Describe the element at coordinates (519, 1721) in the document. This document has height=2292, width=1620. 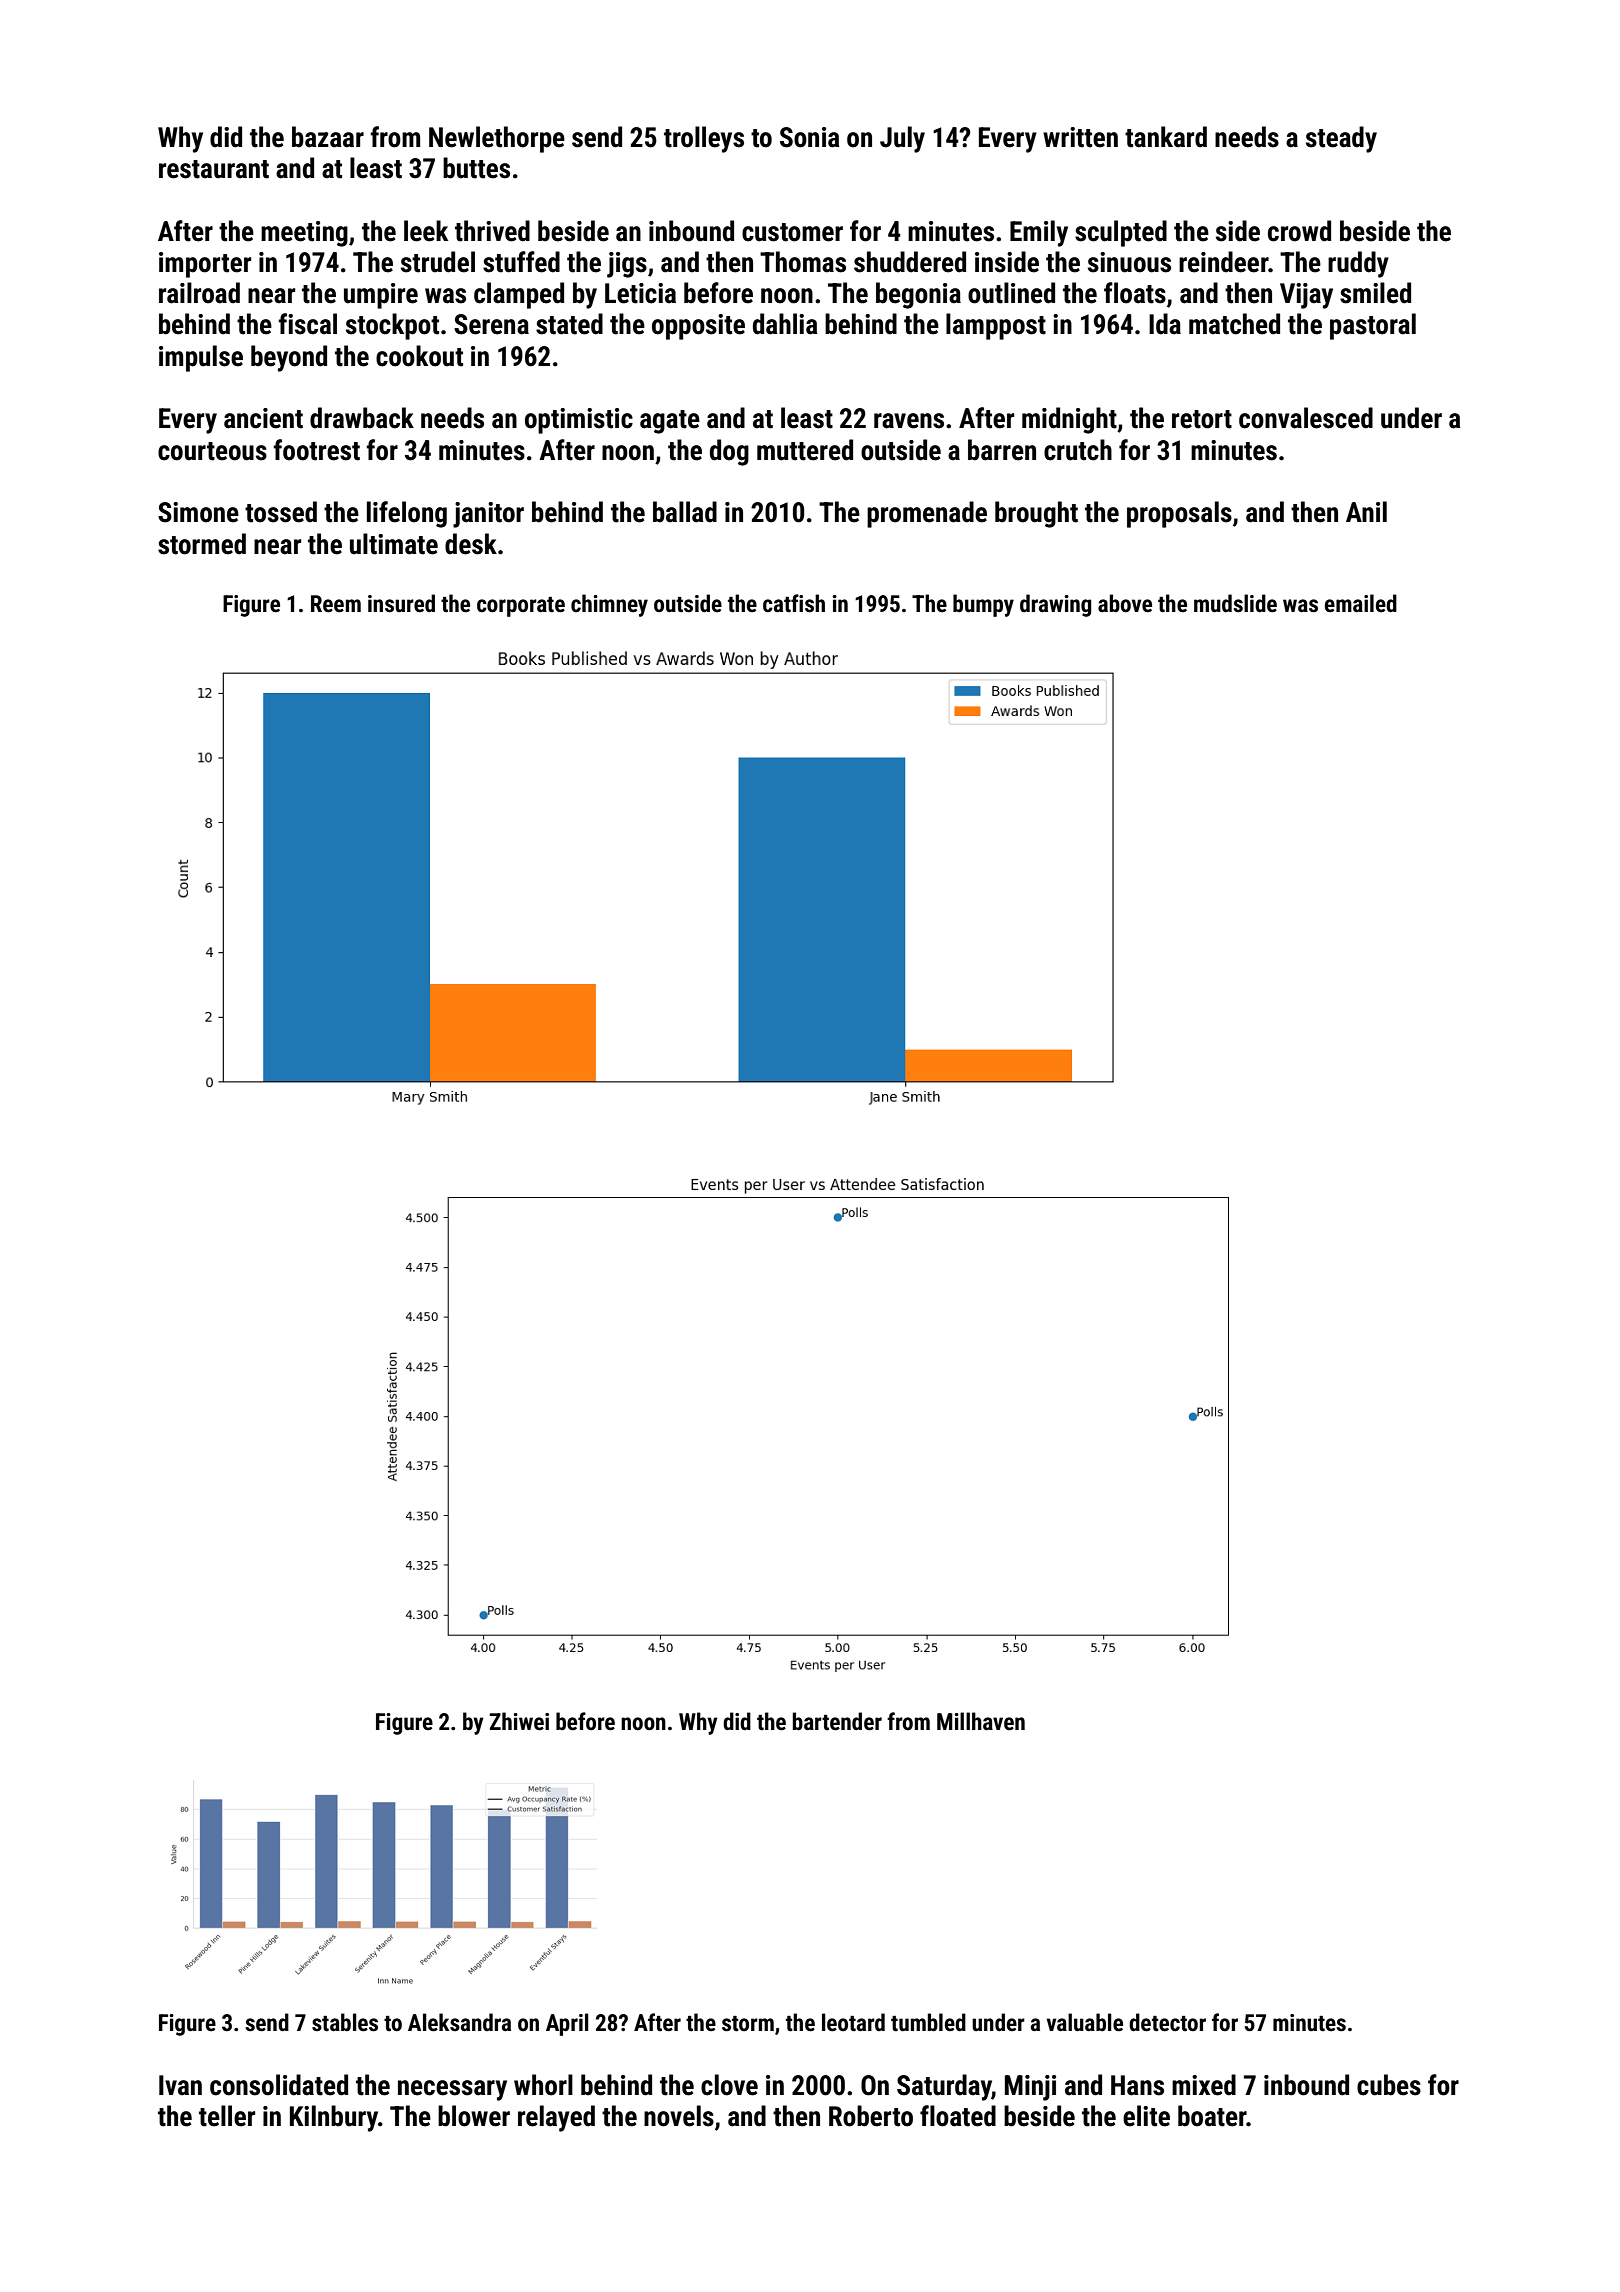
I see `Zhiwei` at that location.
